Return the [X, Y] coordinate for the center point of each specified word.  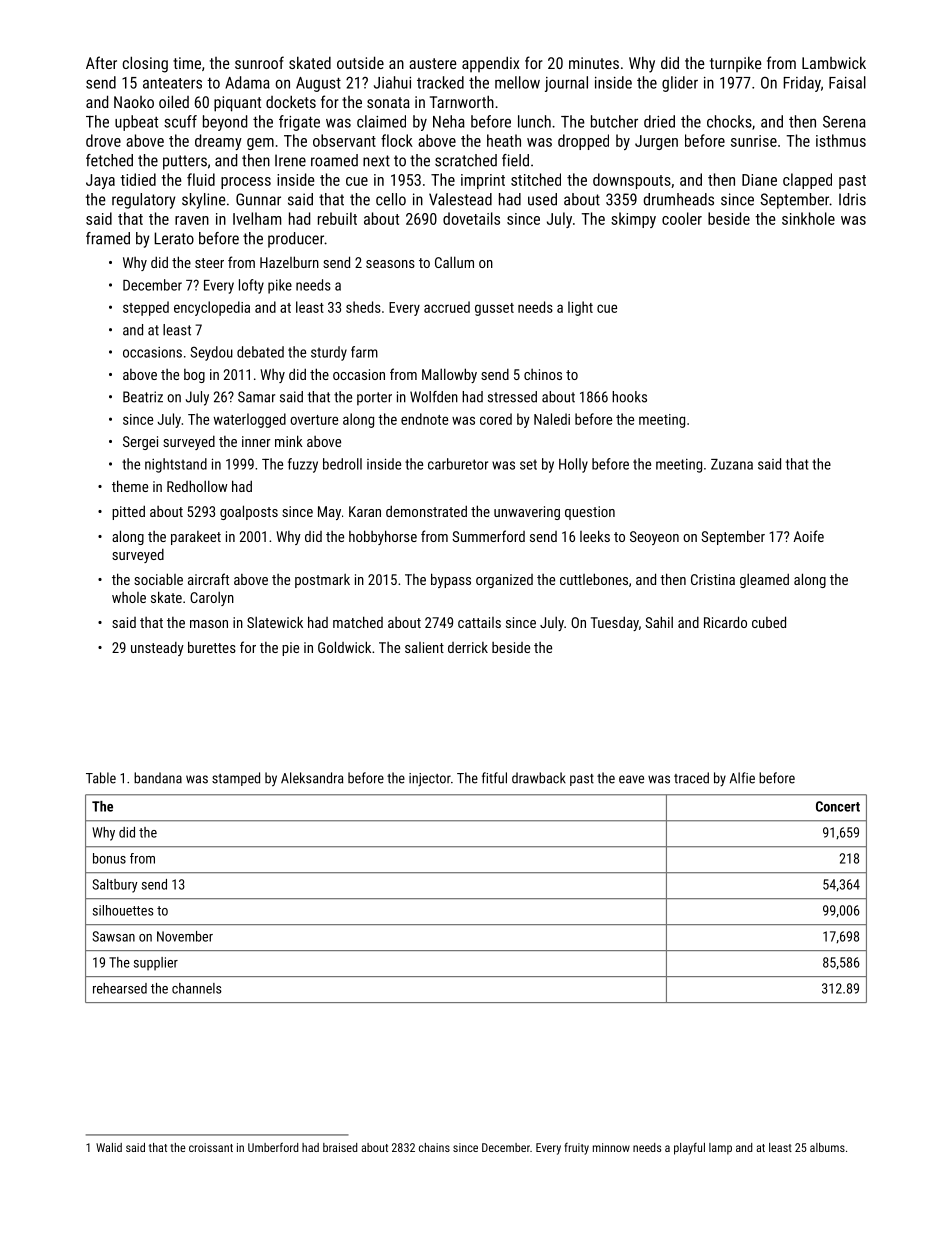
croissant [211, 1147]
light [580, 308]
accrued [447, 307]
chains [434, 1147]
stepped [146, 308]
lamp [720, 1149]
